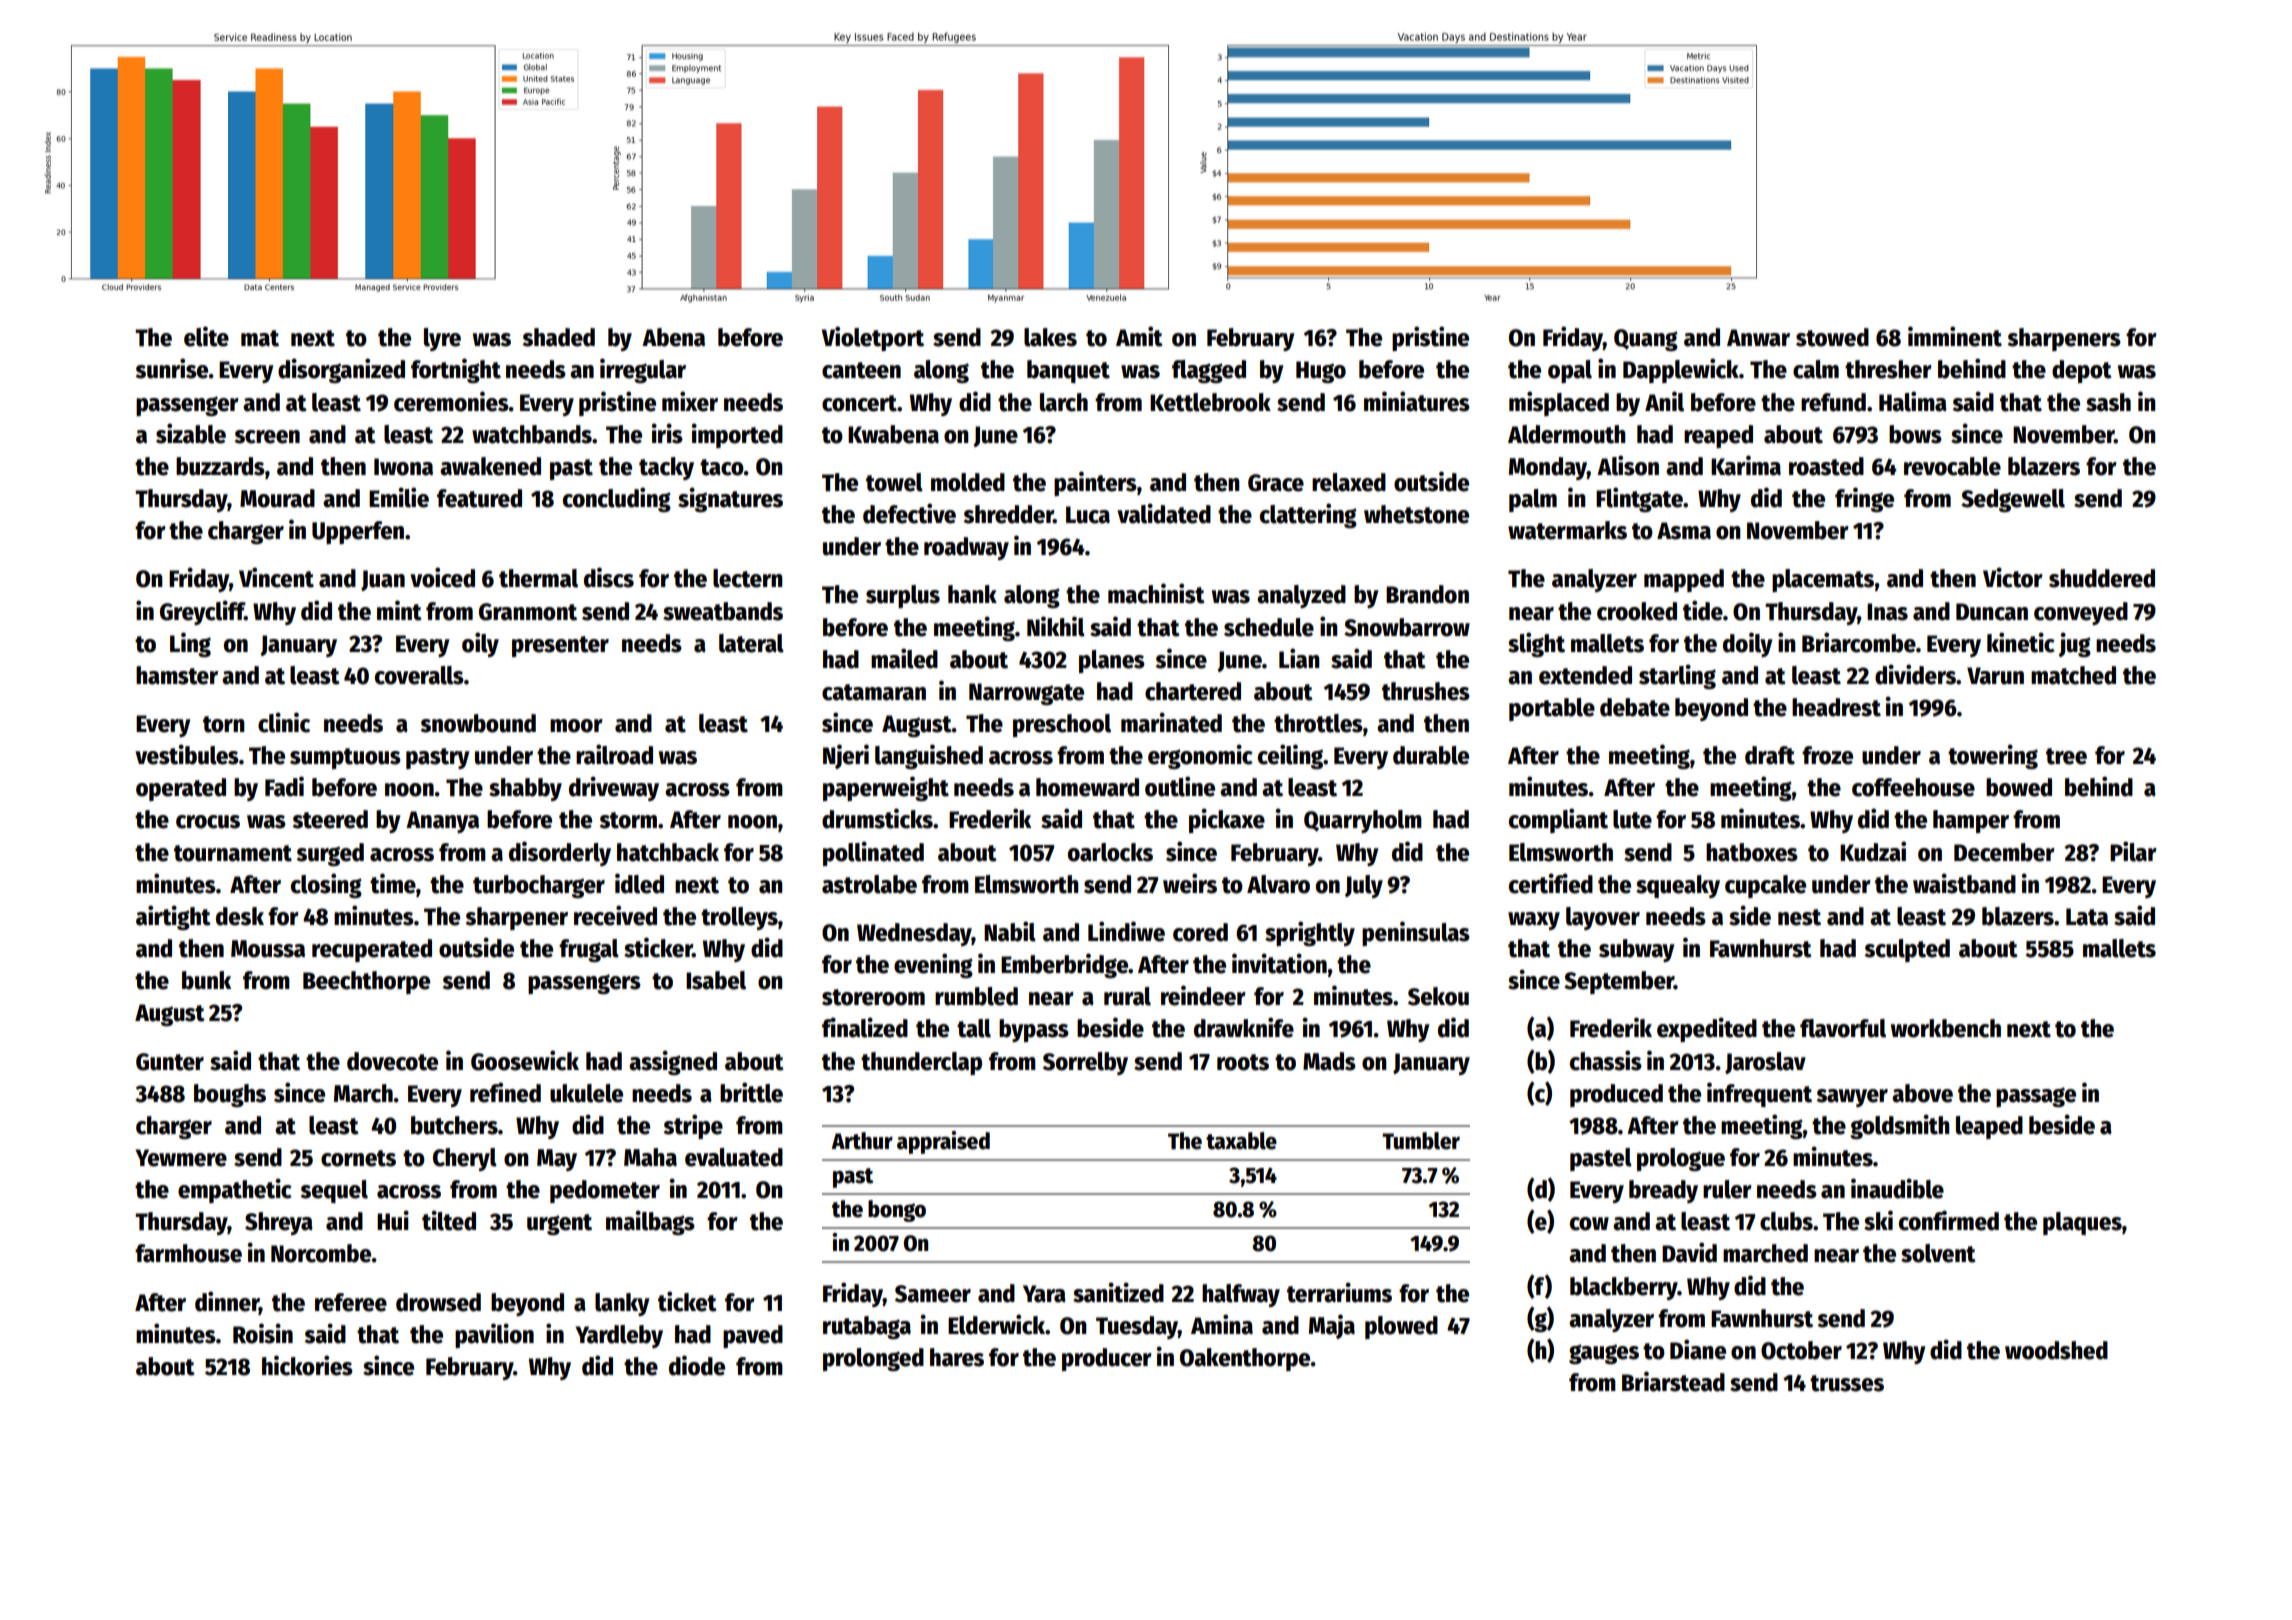 This document has width=2292, height=1620. I want to click on operated, so click(181, 789).
